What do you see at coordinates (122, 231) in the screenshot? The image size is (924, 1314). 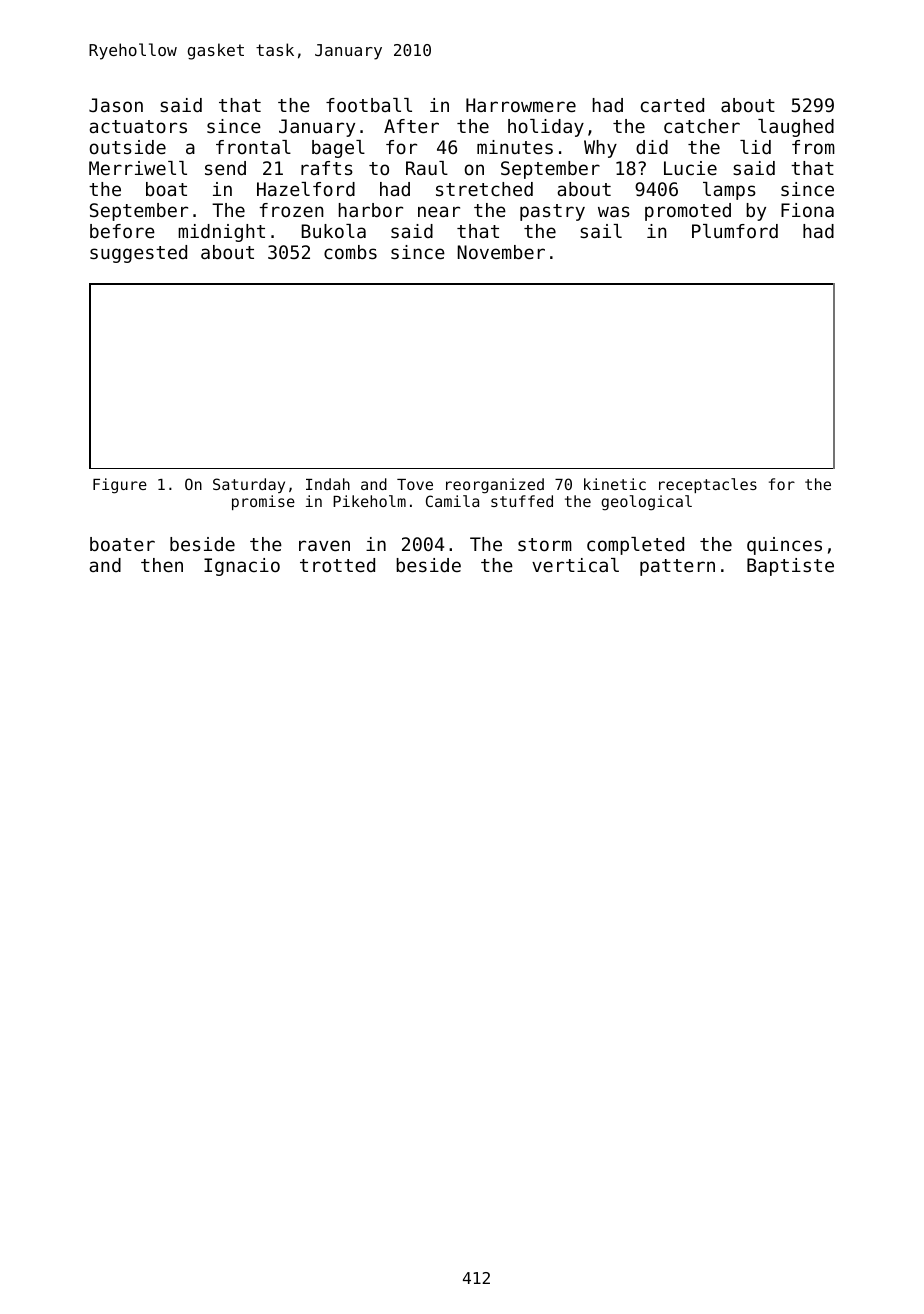 I see `before` at bounding box center [122, 231].
